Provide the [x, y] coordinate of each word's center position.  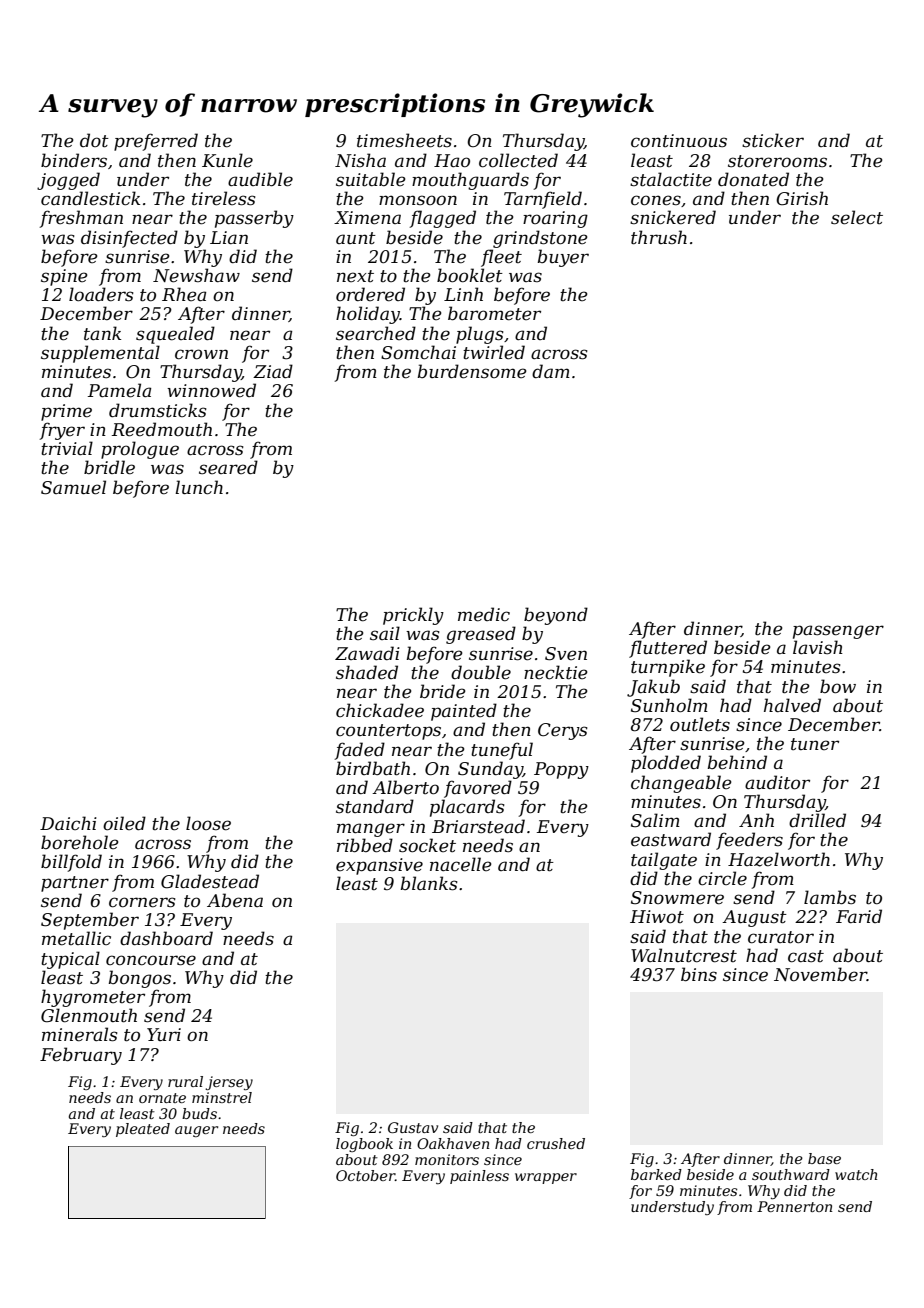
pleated [143, 1130]
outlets [700, 724]
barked [656, 1174]
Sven [566, 654]
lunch [199, 487]
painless [479, 1177]
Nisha [360, 160]
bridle [109, 467]
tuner [815, 744]
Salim [655, 820]
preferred [156, 142]
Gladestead [210, 881]
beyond [556, 616]
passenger [838, 632]
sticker [773, 140]
